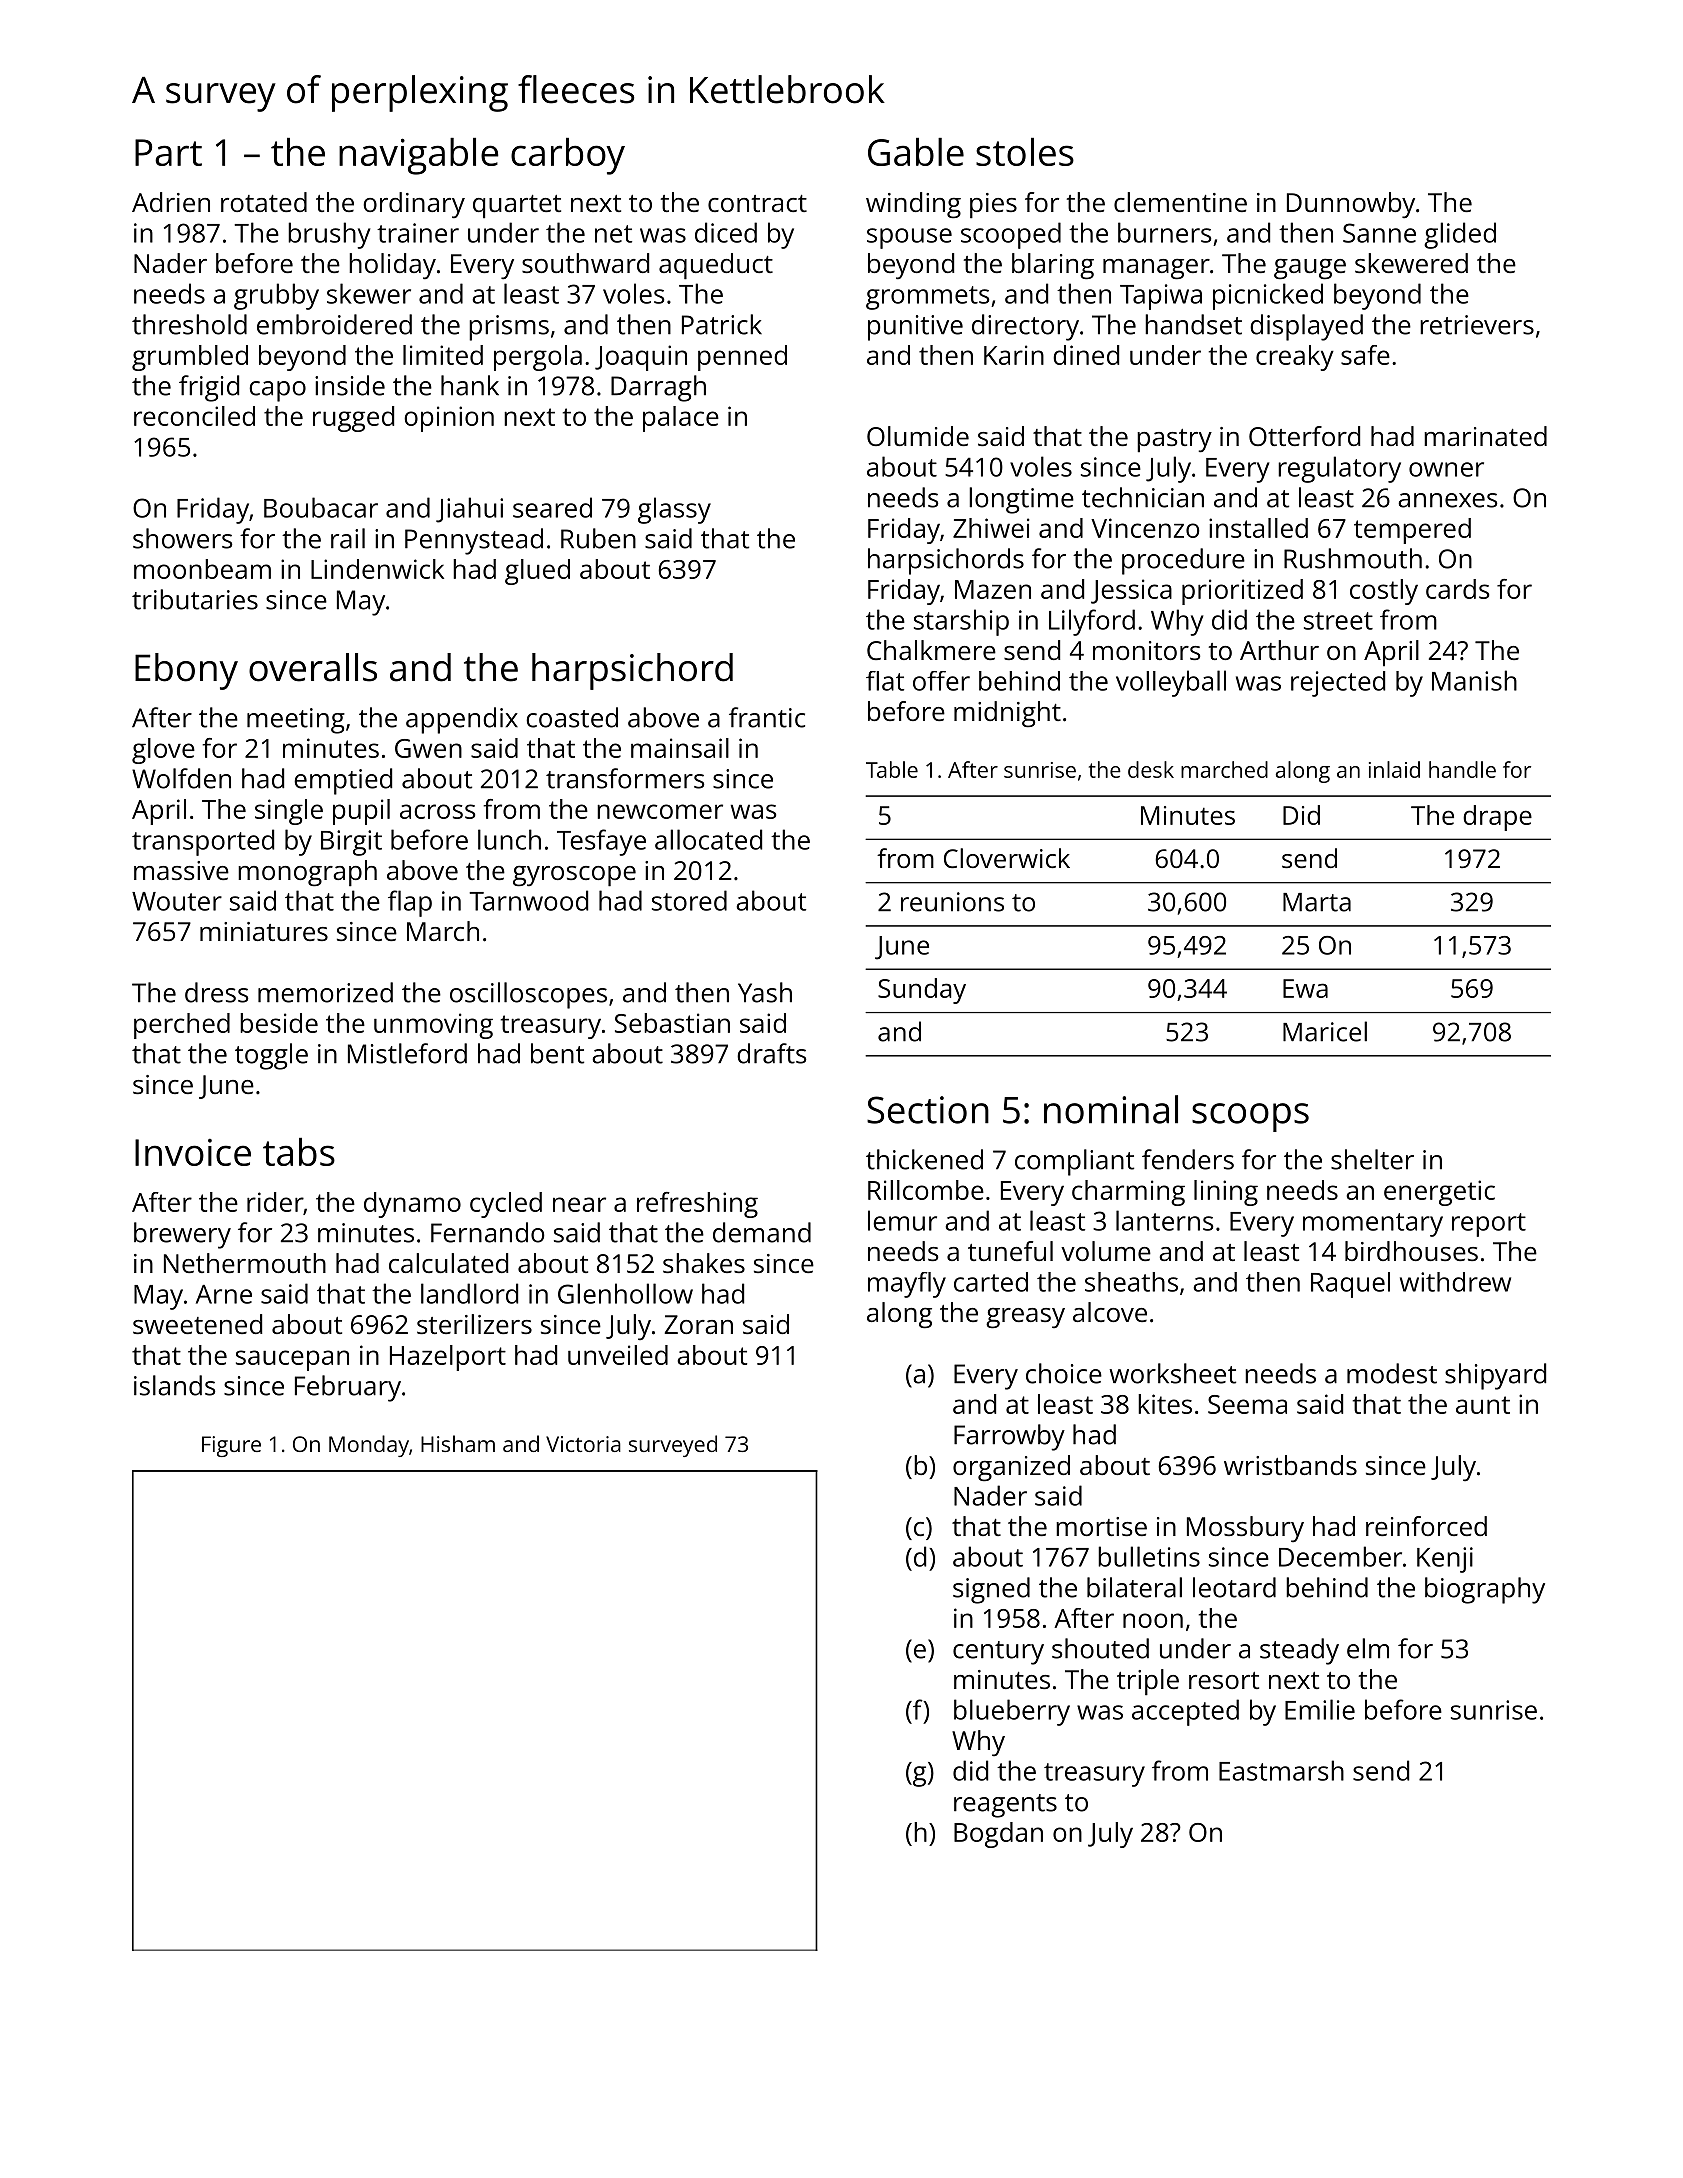 This screenshot has width=1683, height=2178. I want to click on monograph, so click(307, 873).
